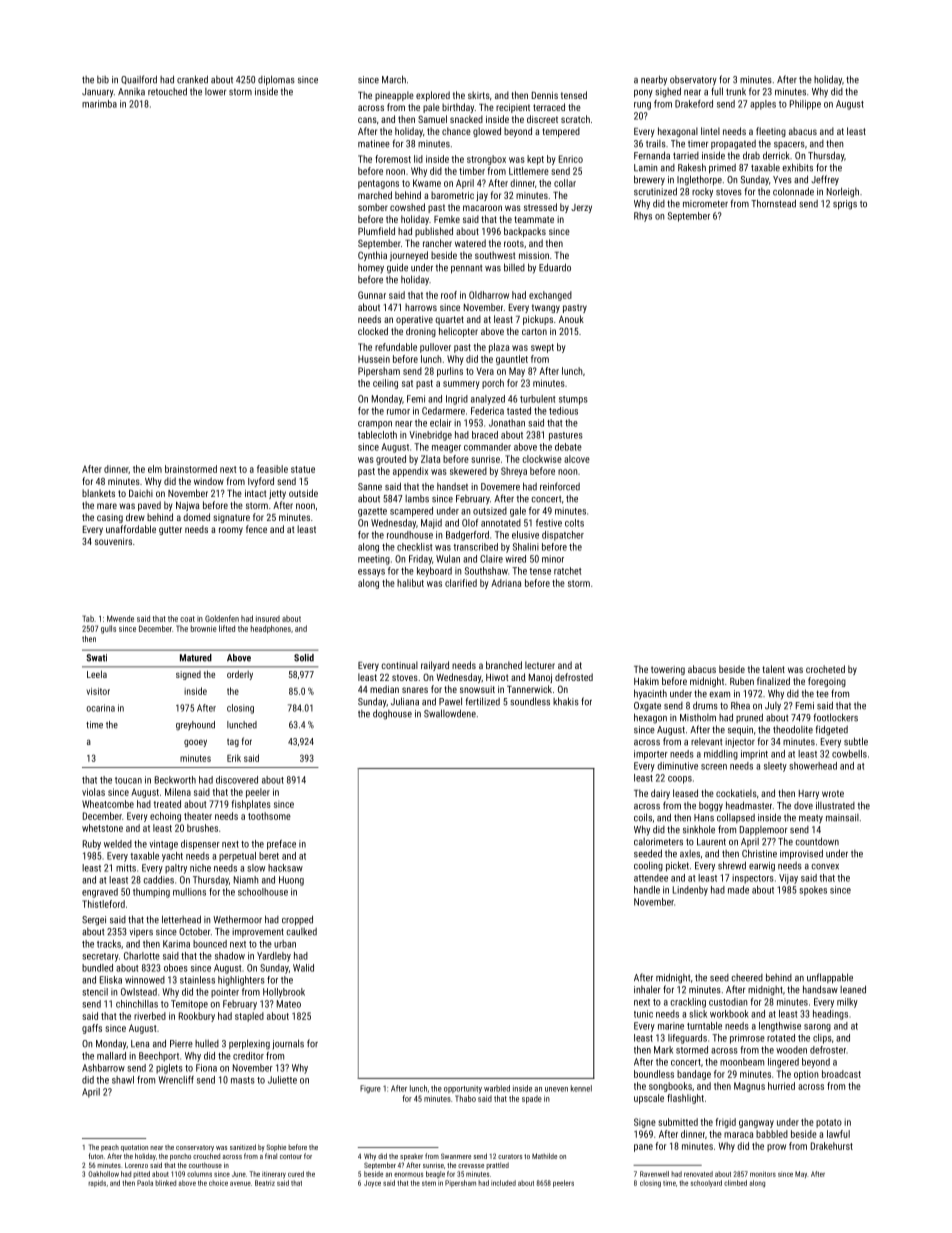 This image has height=1233, width=952. Describe the element at coordinates (825, 669) in the image. I see `crocheted` at that location.
